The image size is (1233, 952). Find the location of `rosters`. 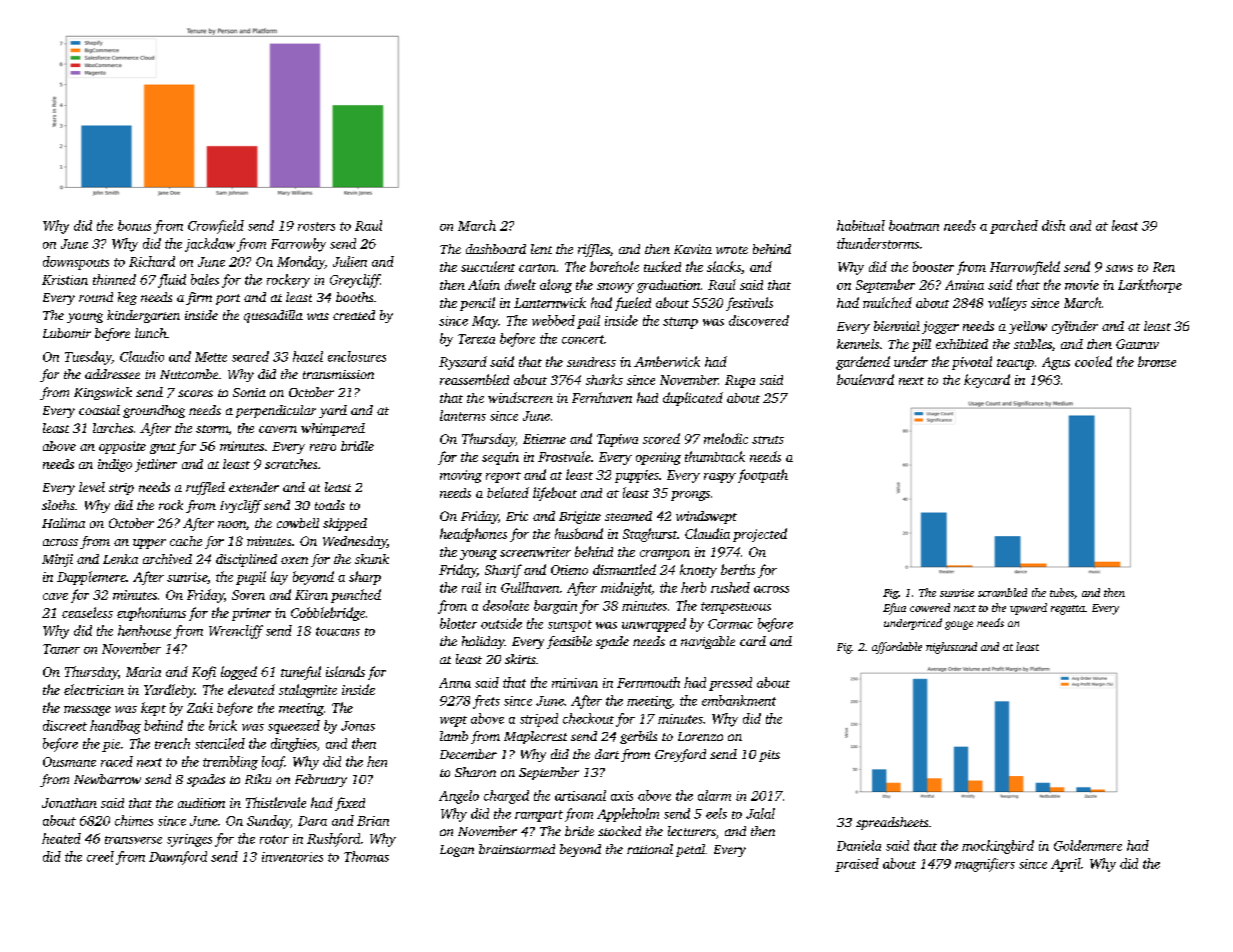

rosters is located at coordinates (316, 226).
